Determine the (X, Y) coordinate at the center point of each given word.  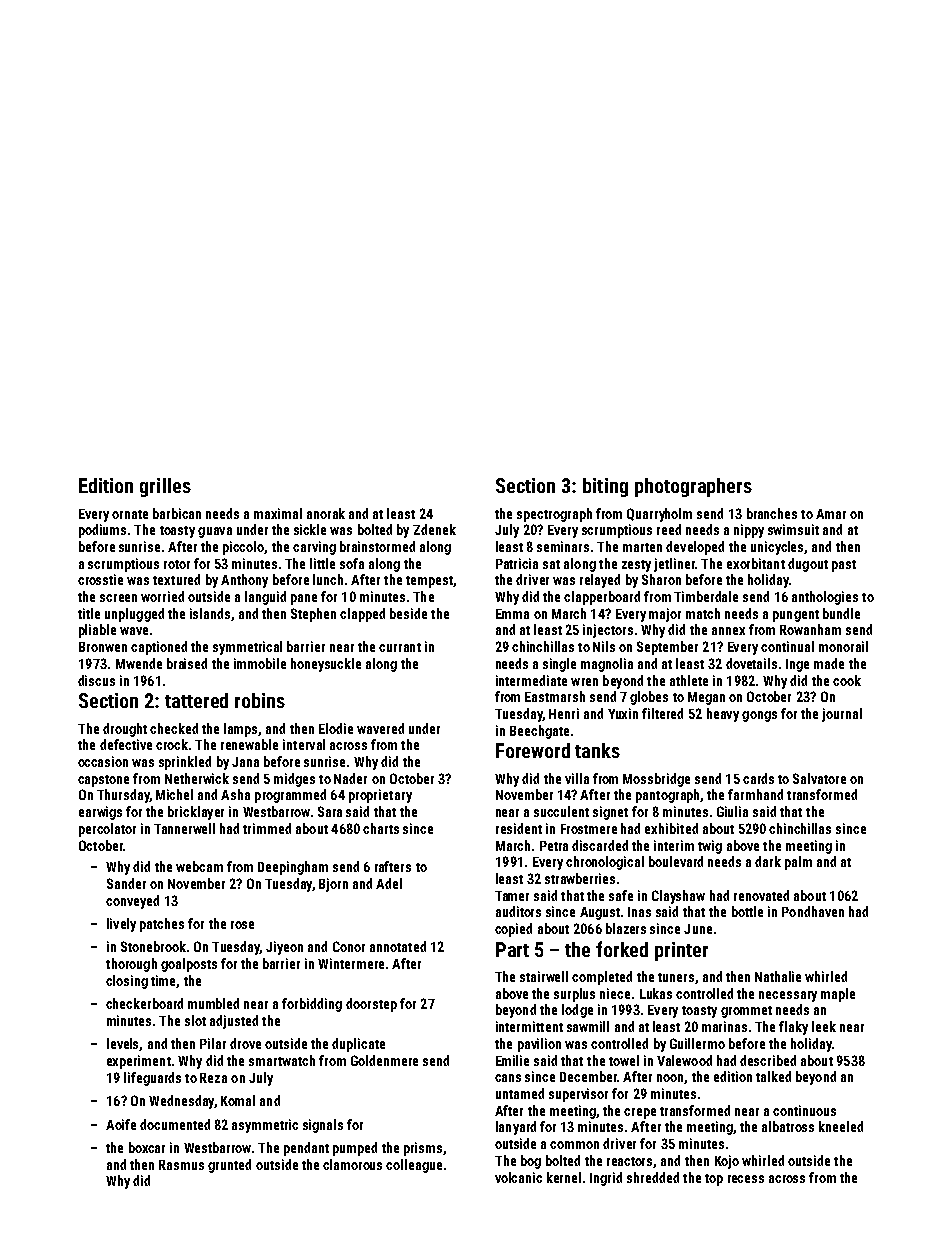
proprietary (380, 796)
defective (126, 744)
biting (605, 487)
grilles (165, 487)
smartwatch (282, 1060)
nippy (749, 531)
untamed (520, 1093)
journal (842, 715)
